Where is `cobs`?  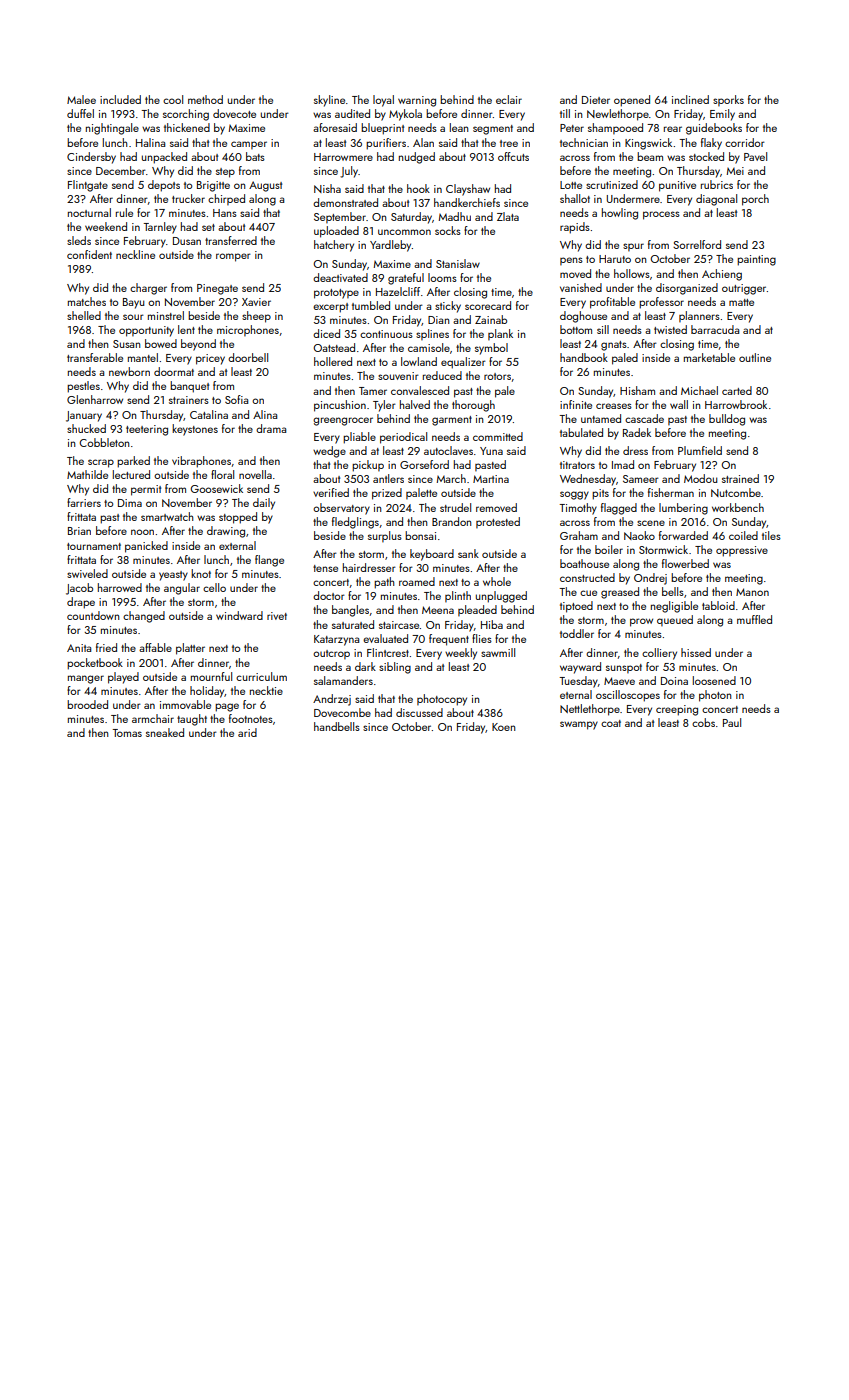
cobs is located at coordinates (703, 722).
